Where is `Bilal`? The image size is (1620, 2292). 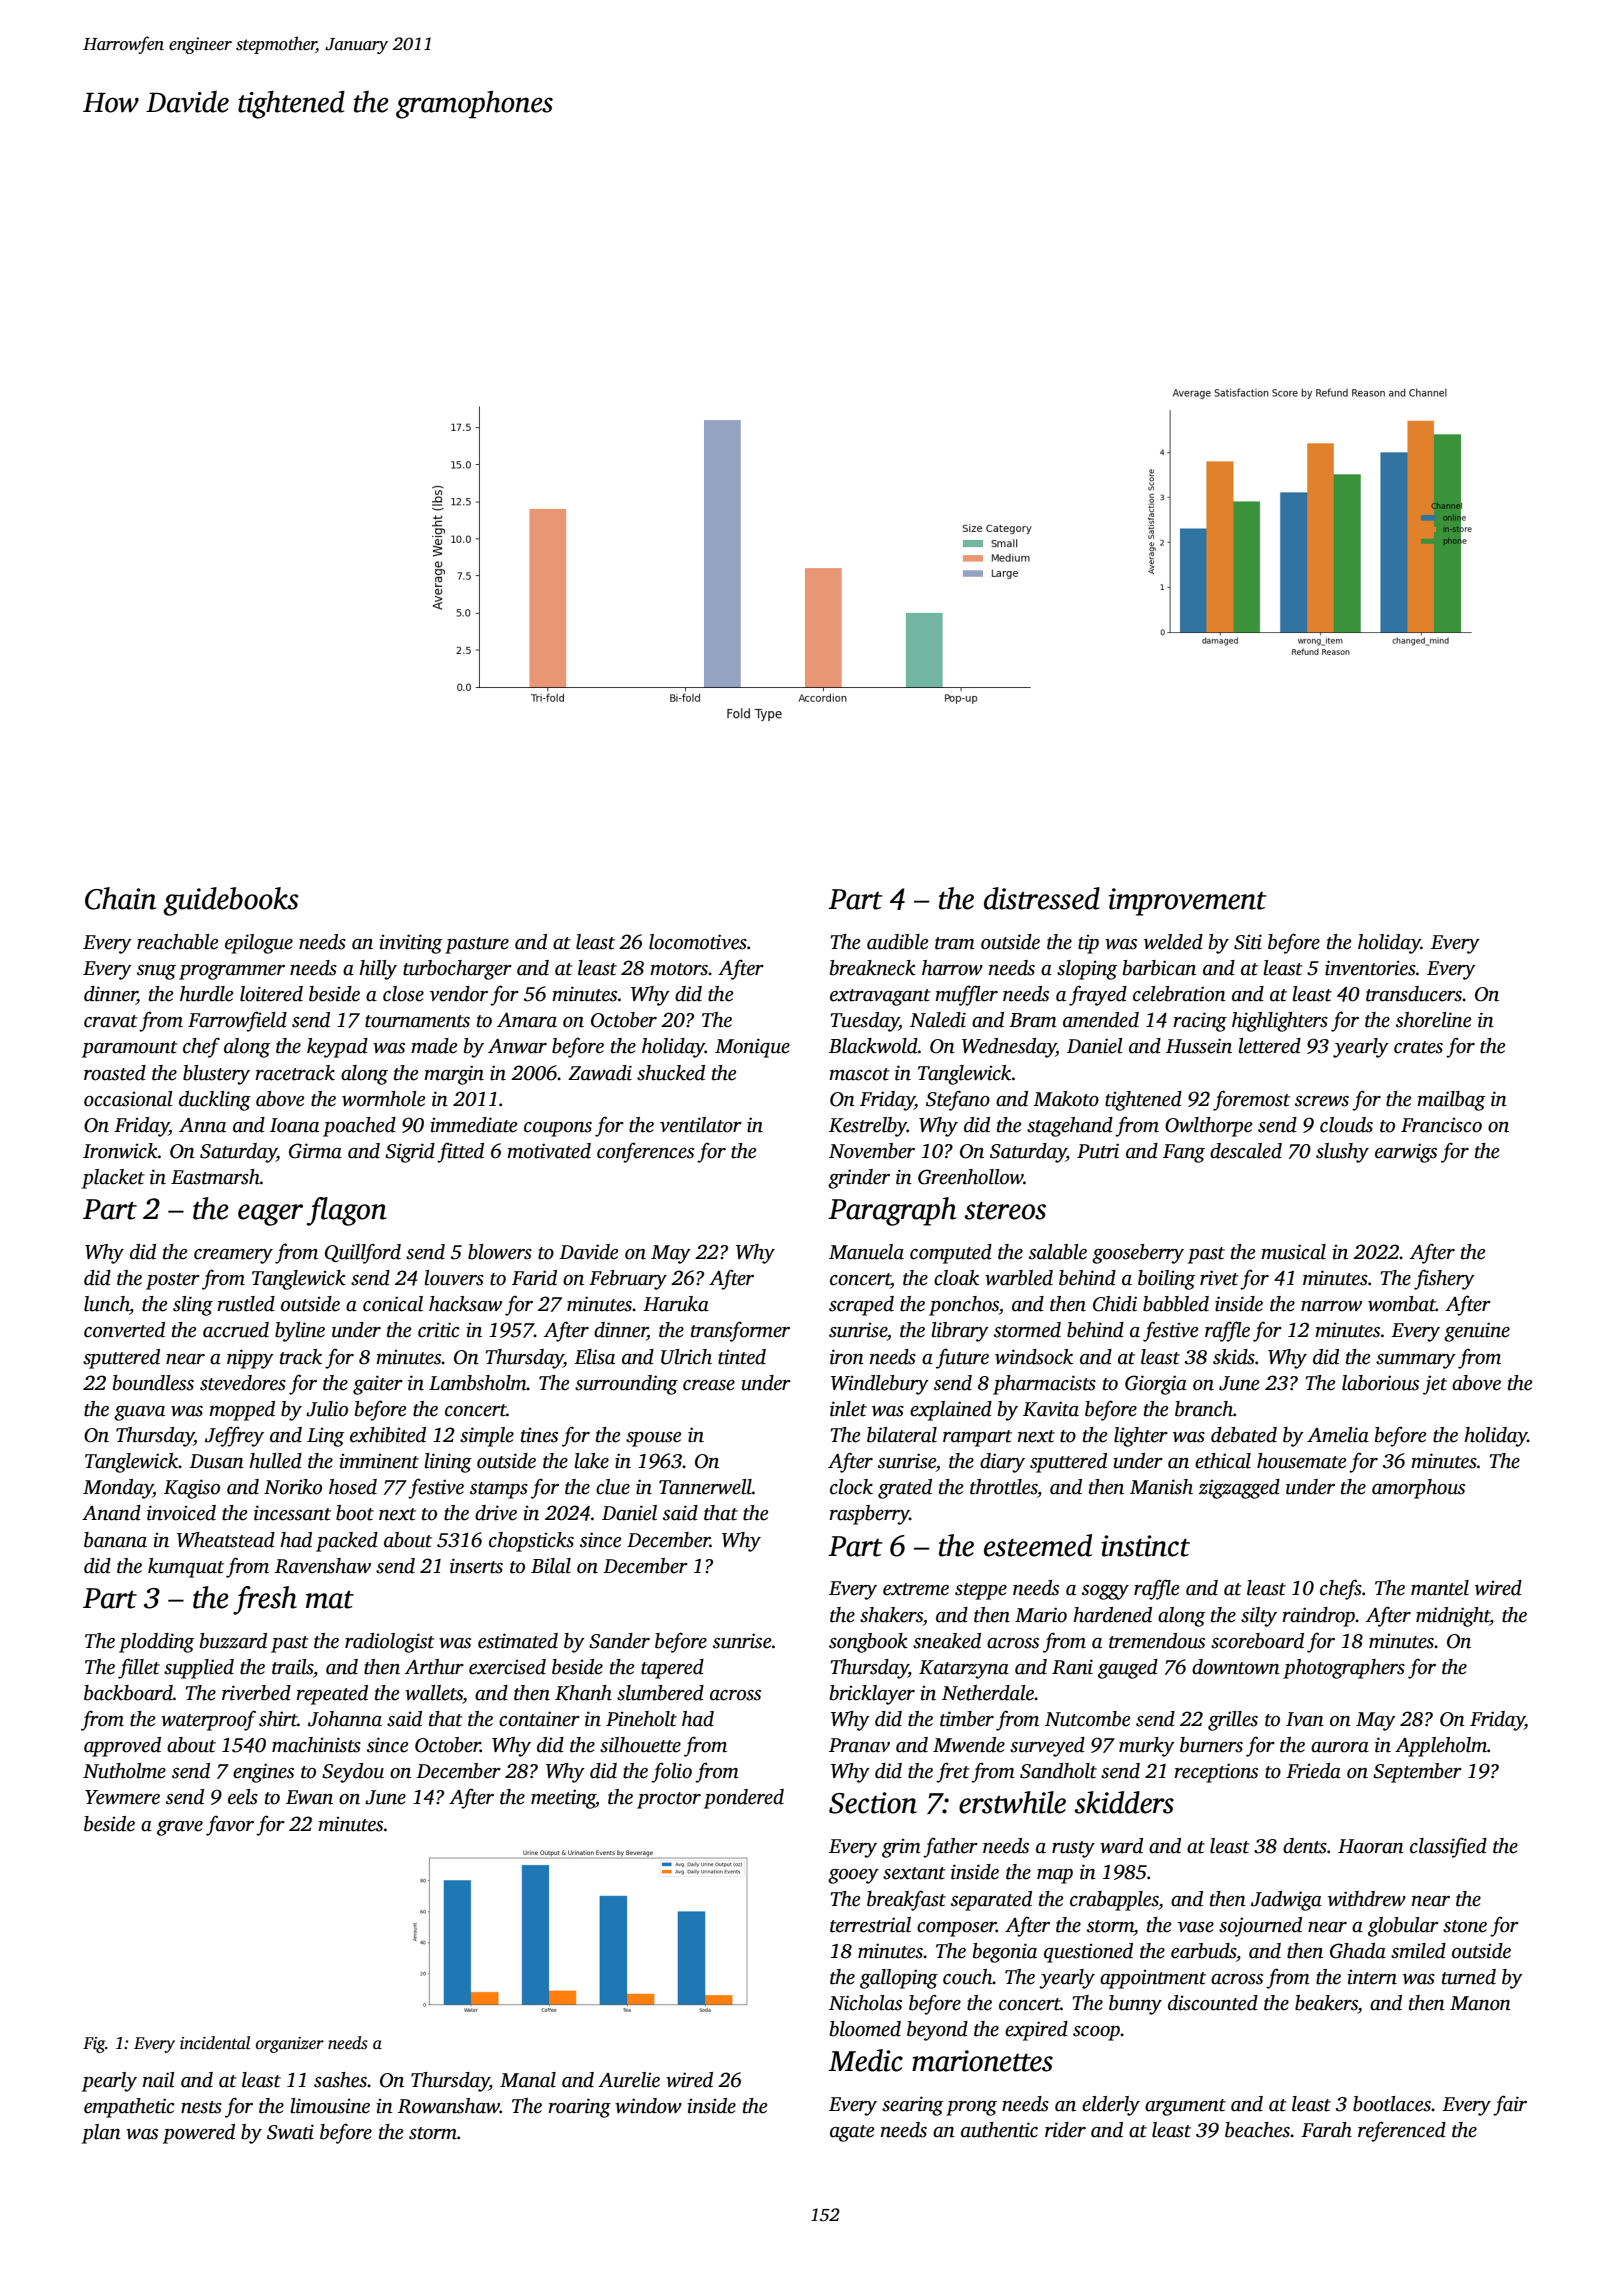 Bilal is located at coordinates (551, 1566).
